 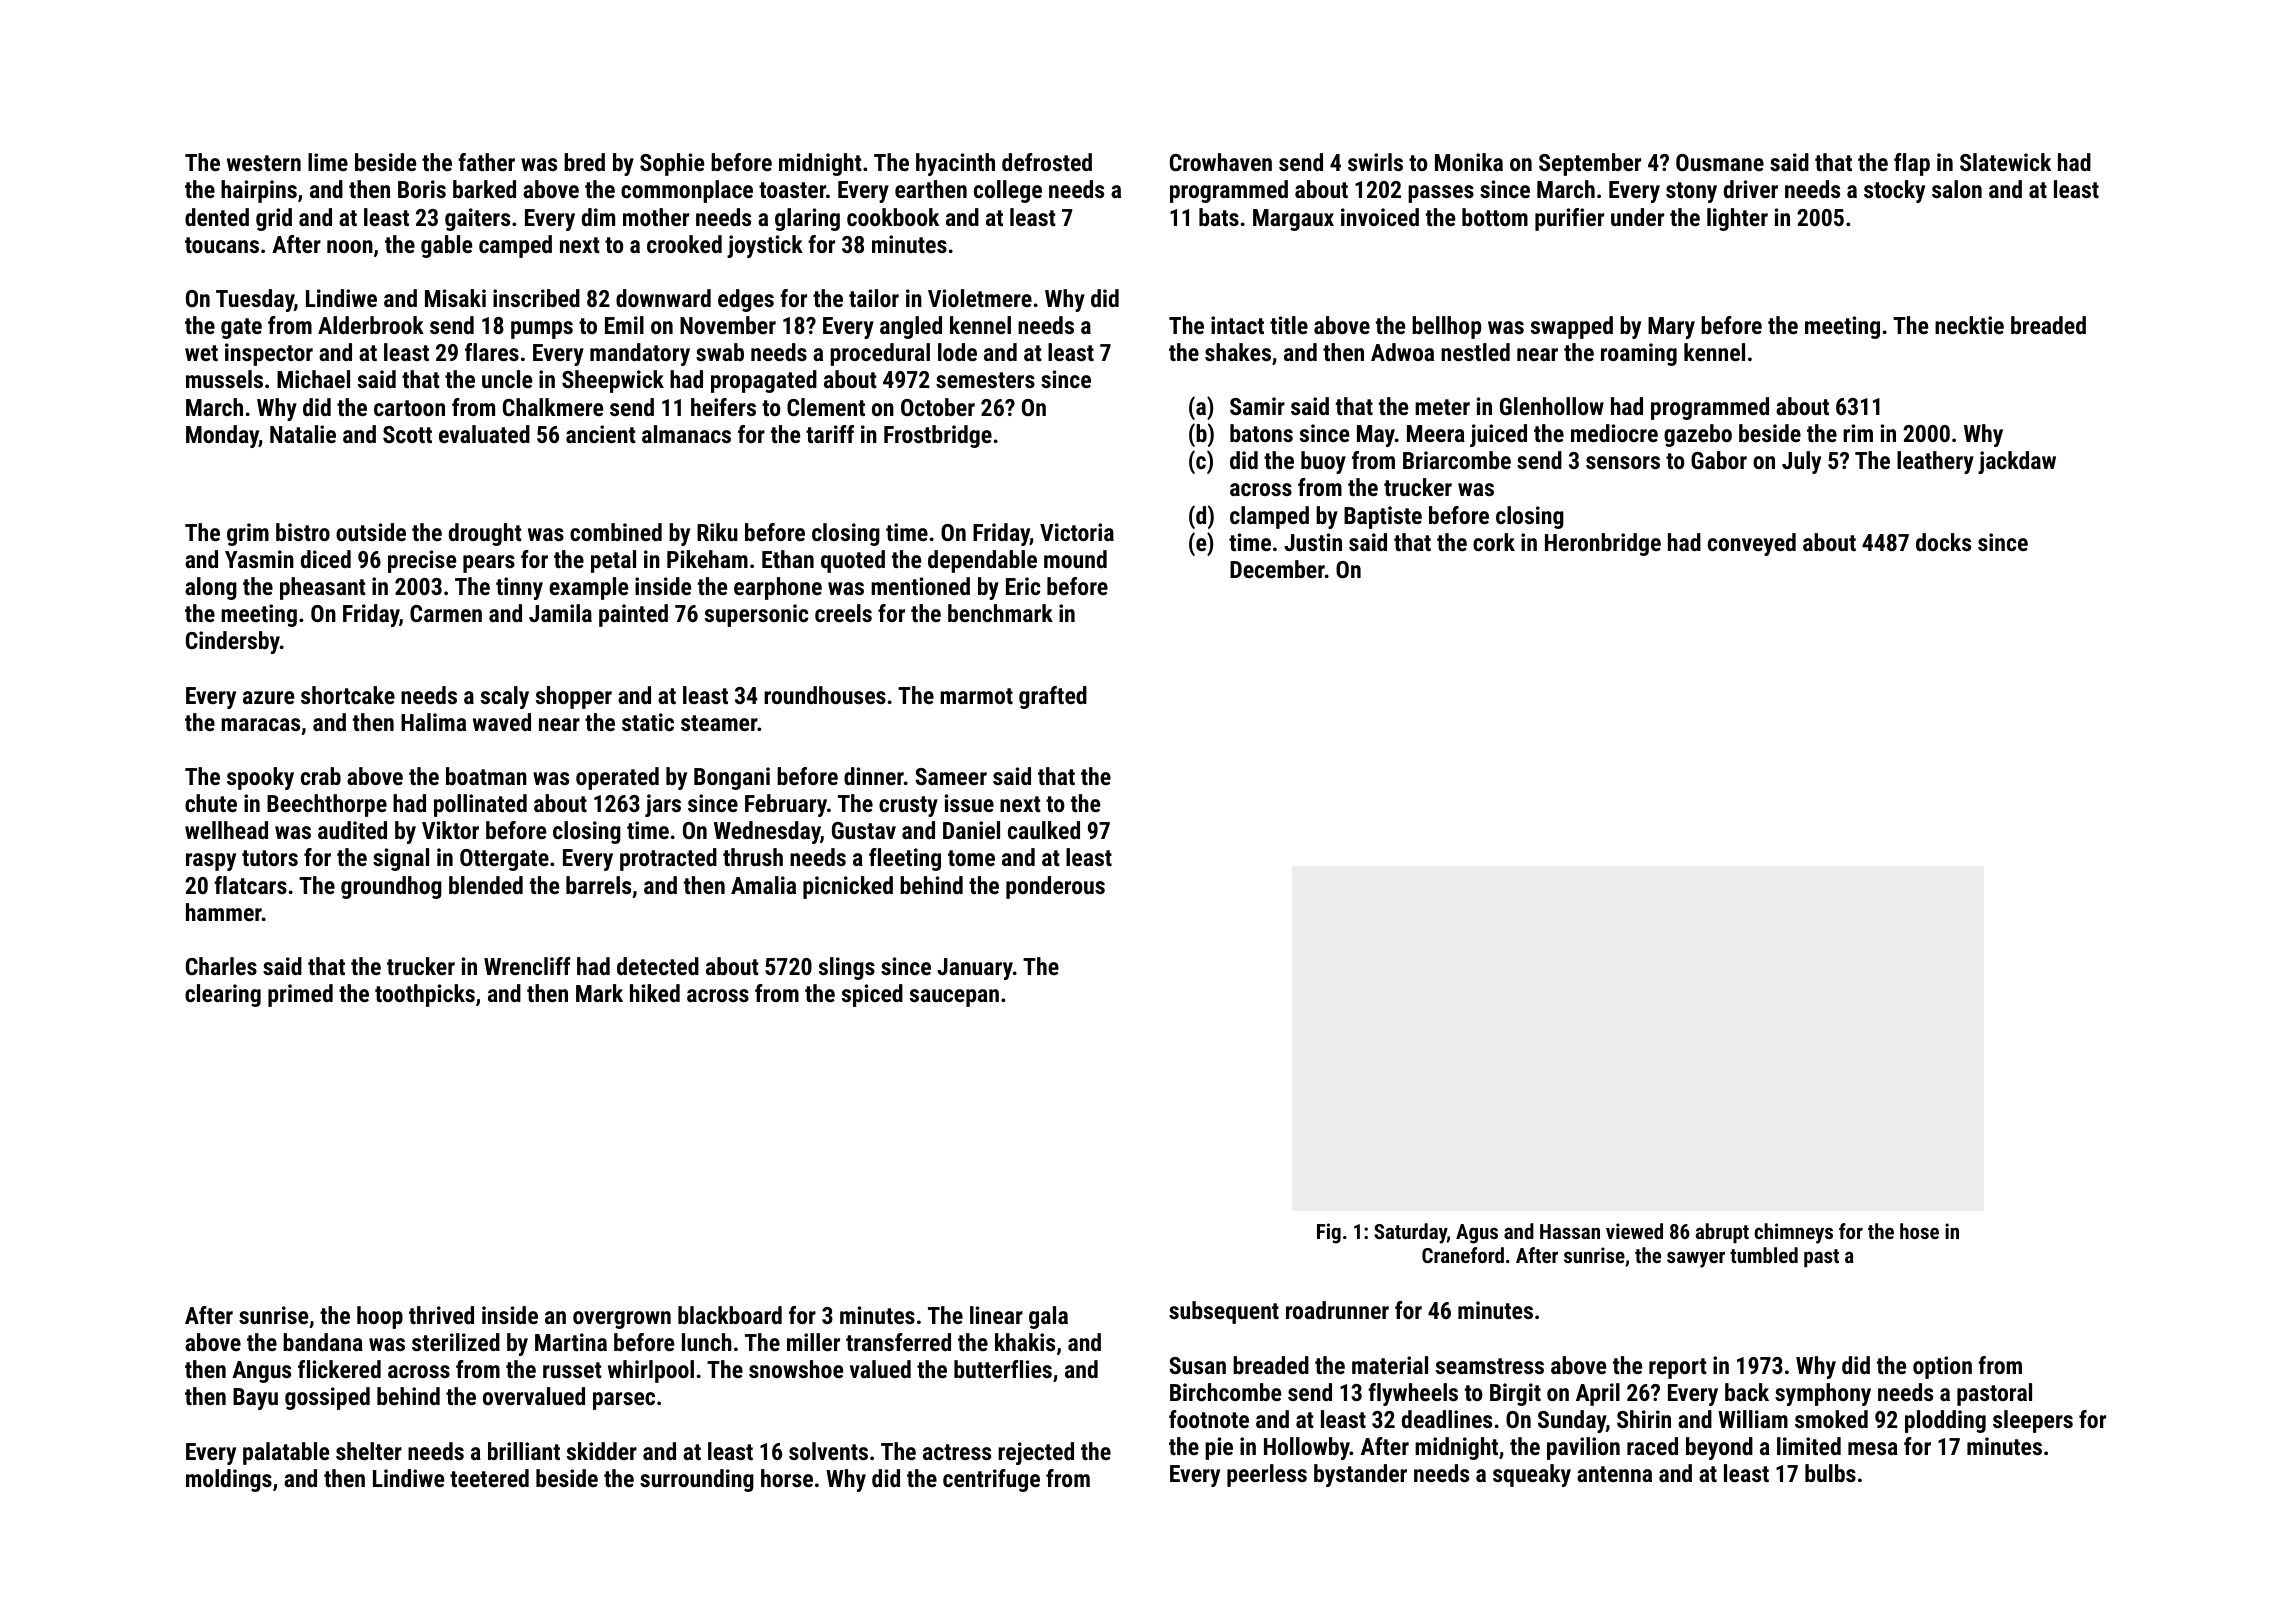 I want to click on abrupt, so click(x=1722, y=1233).
